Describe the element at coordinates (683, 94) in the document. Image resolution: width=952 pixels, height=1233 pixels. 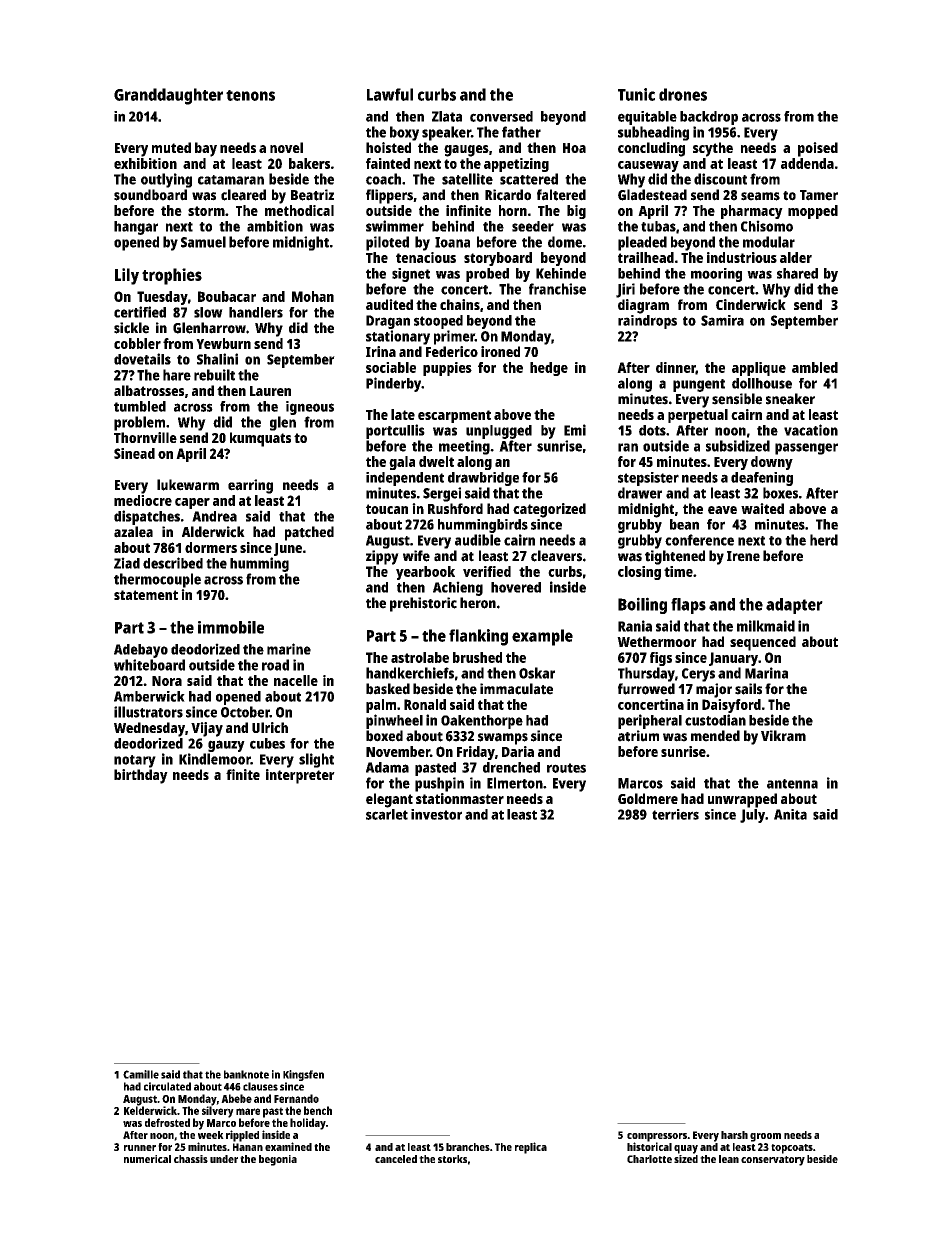
I see `drones` at that location.
